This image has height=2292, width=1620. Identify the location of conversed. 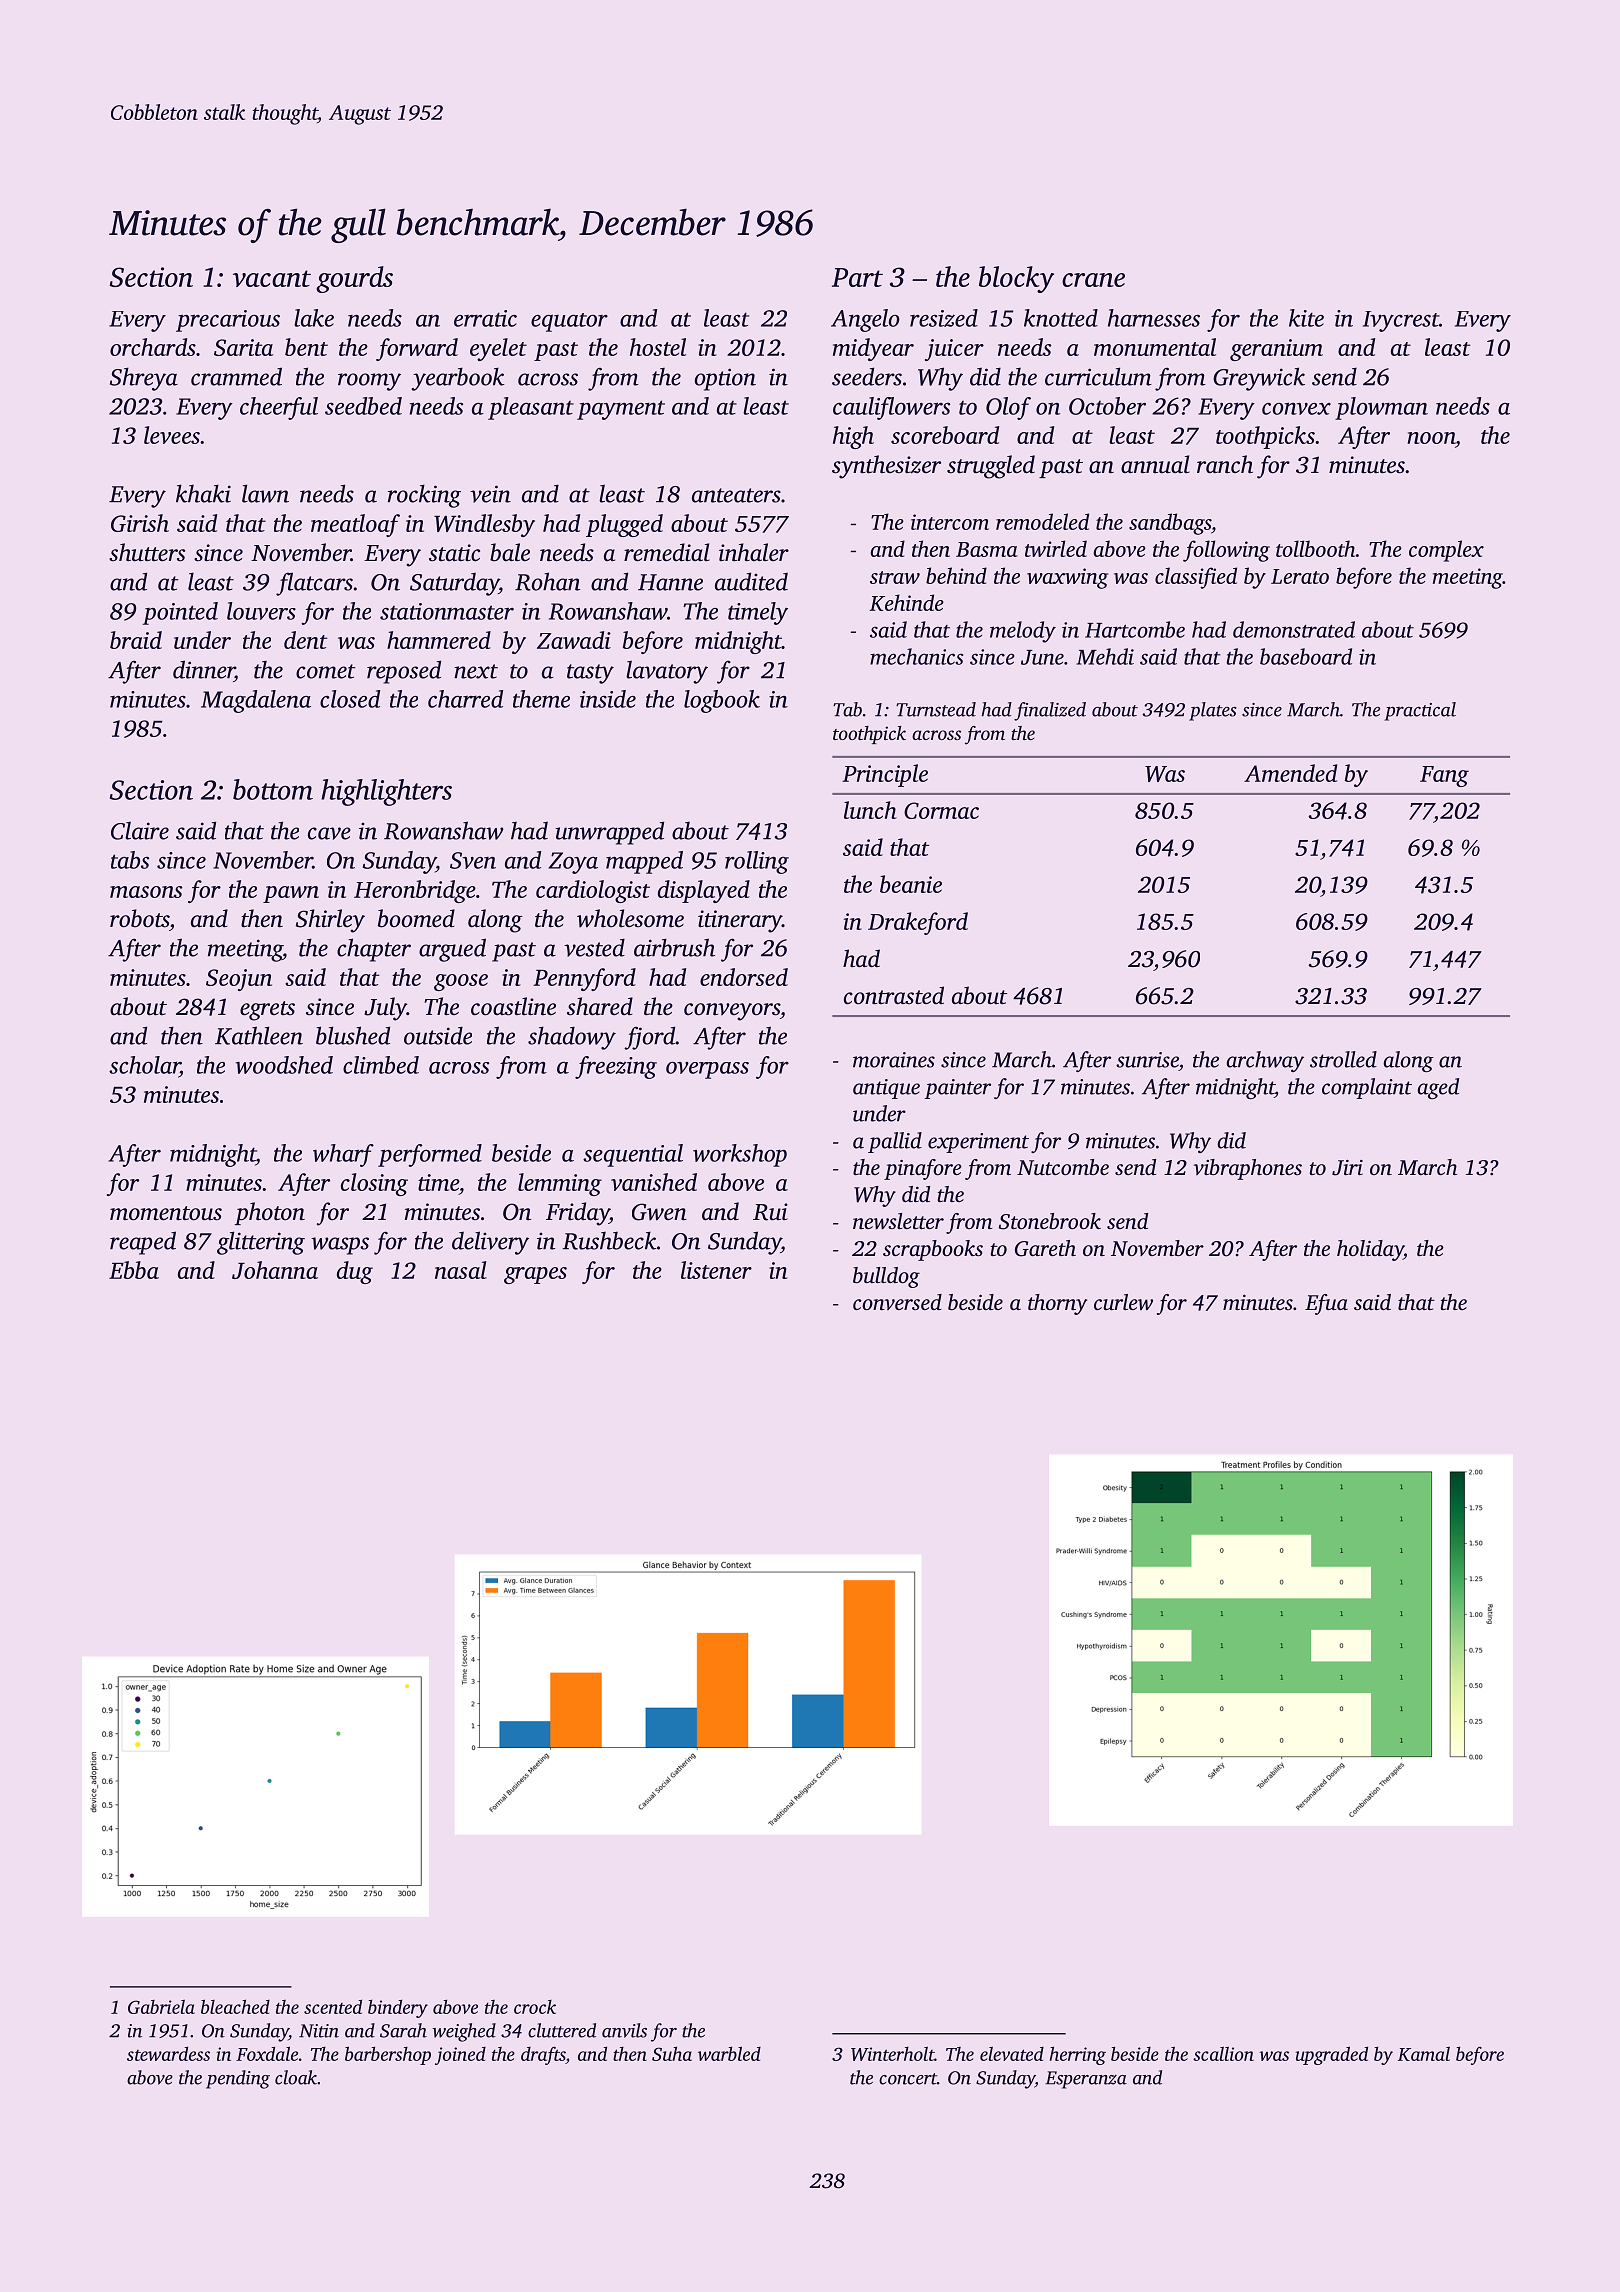
(897, 1302).
